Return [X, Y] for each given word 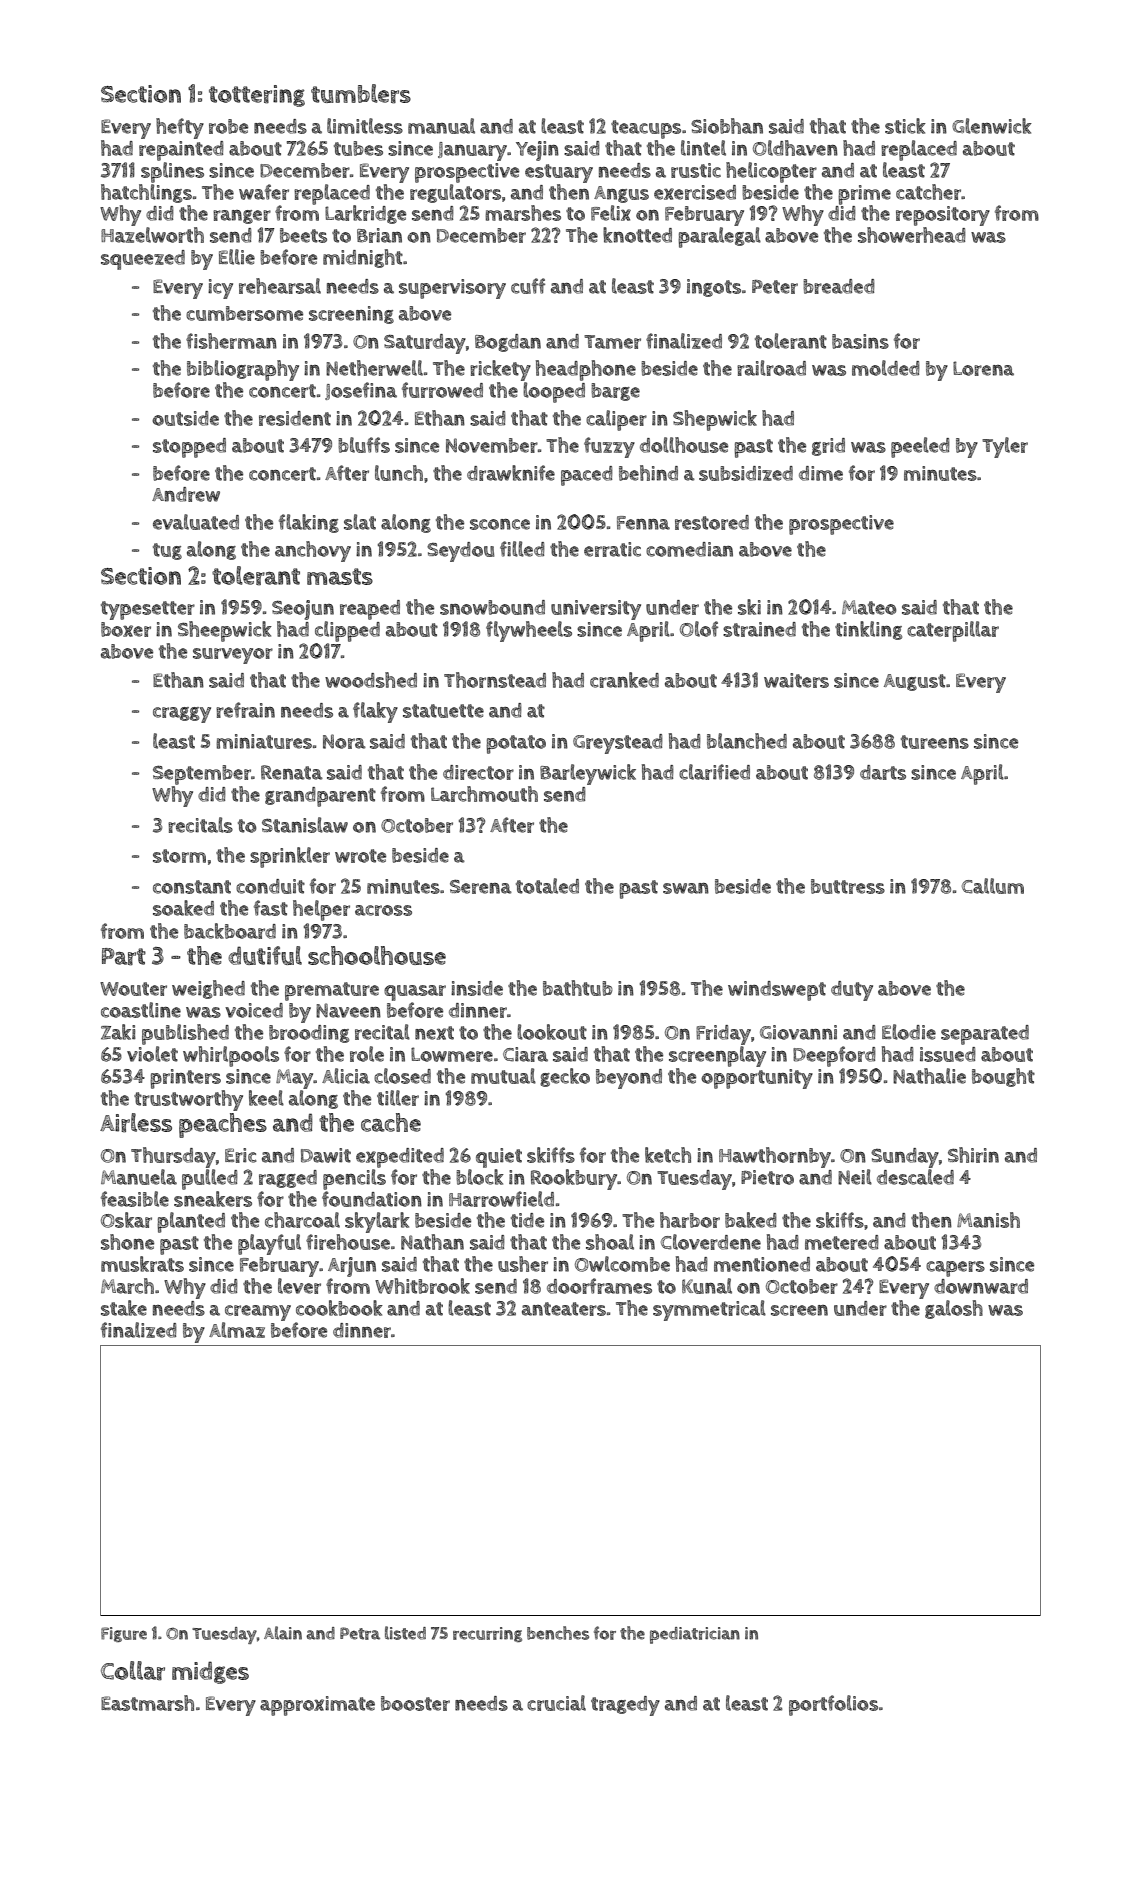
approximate [317, 1706]
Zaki [118, 1032]
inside [477, 988]
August [915, 682]
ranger [242, 217]
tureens [935, 742]
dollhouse [684, 445]
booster [415, 1703]
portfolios [833, 1705]
